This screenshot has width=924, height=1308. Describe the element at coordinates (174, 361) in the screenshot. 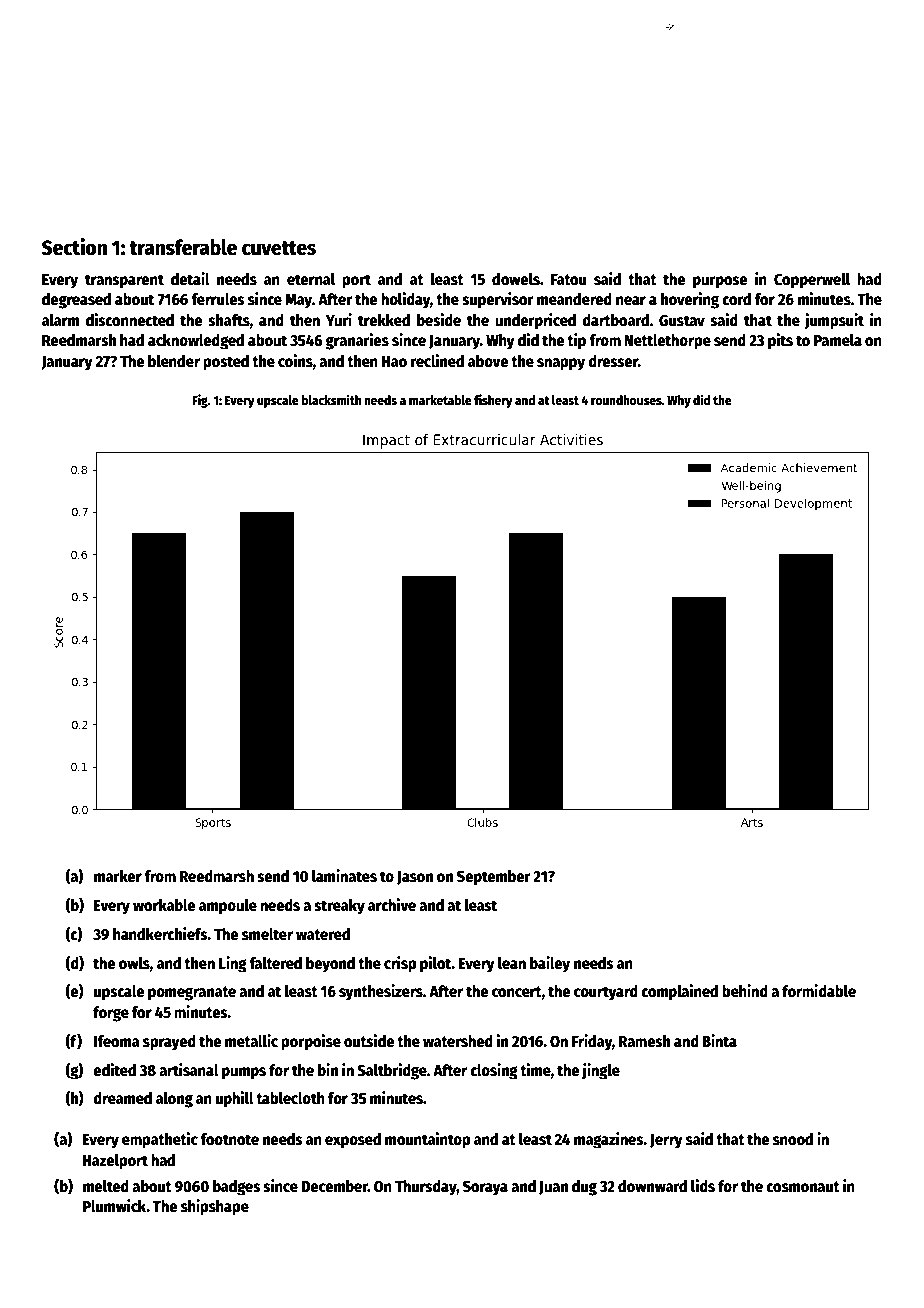

I see `blender` at that location.
